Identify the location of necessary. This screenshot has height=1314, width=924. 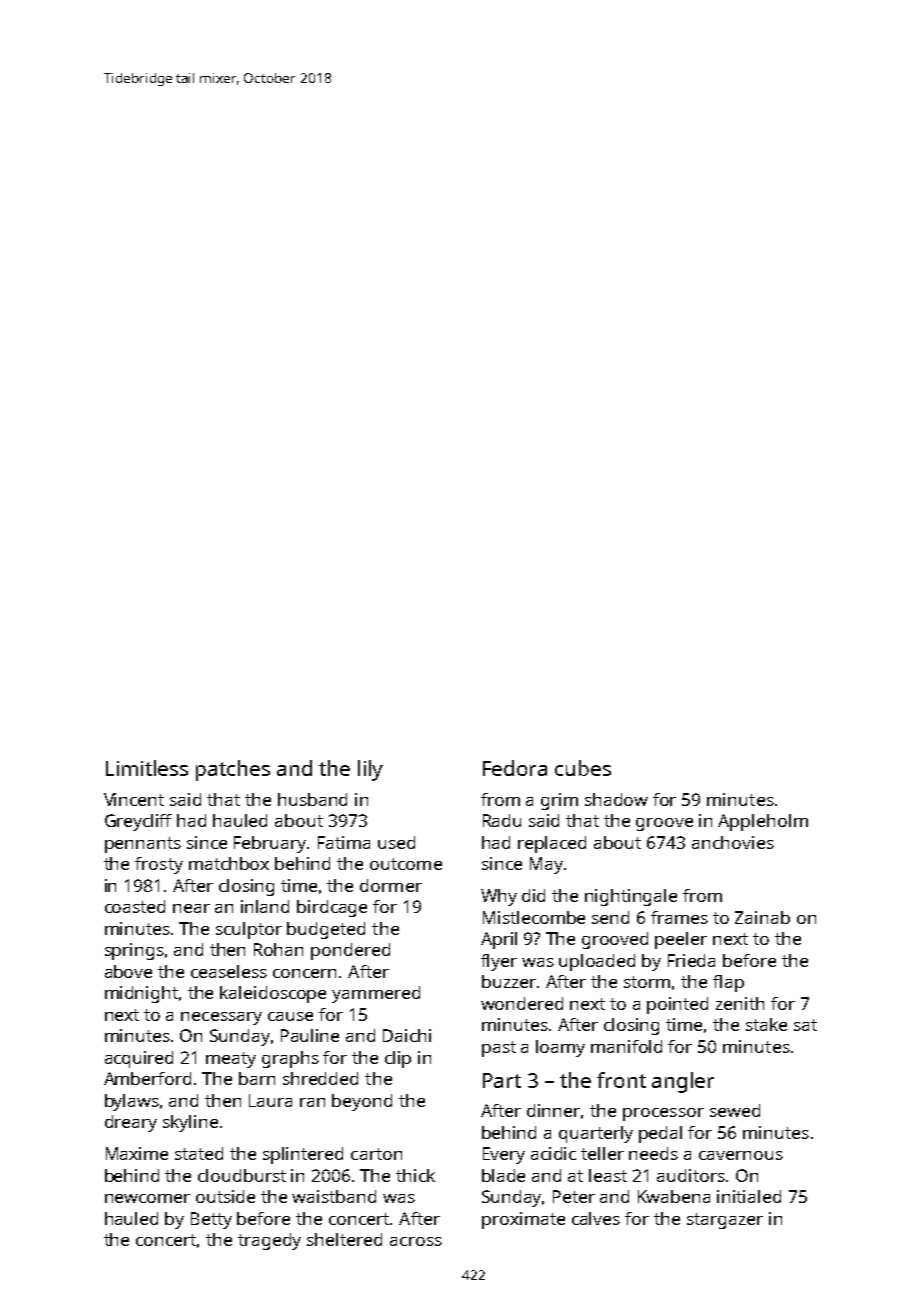
(221, 1018).
